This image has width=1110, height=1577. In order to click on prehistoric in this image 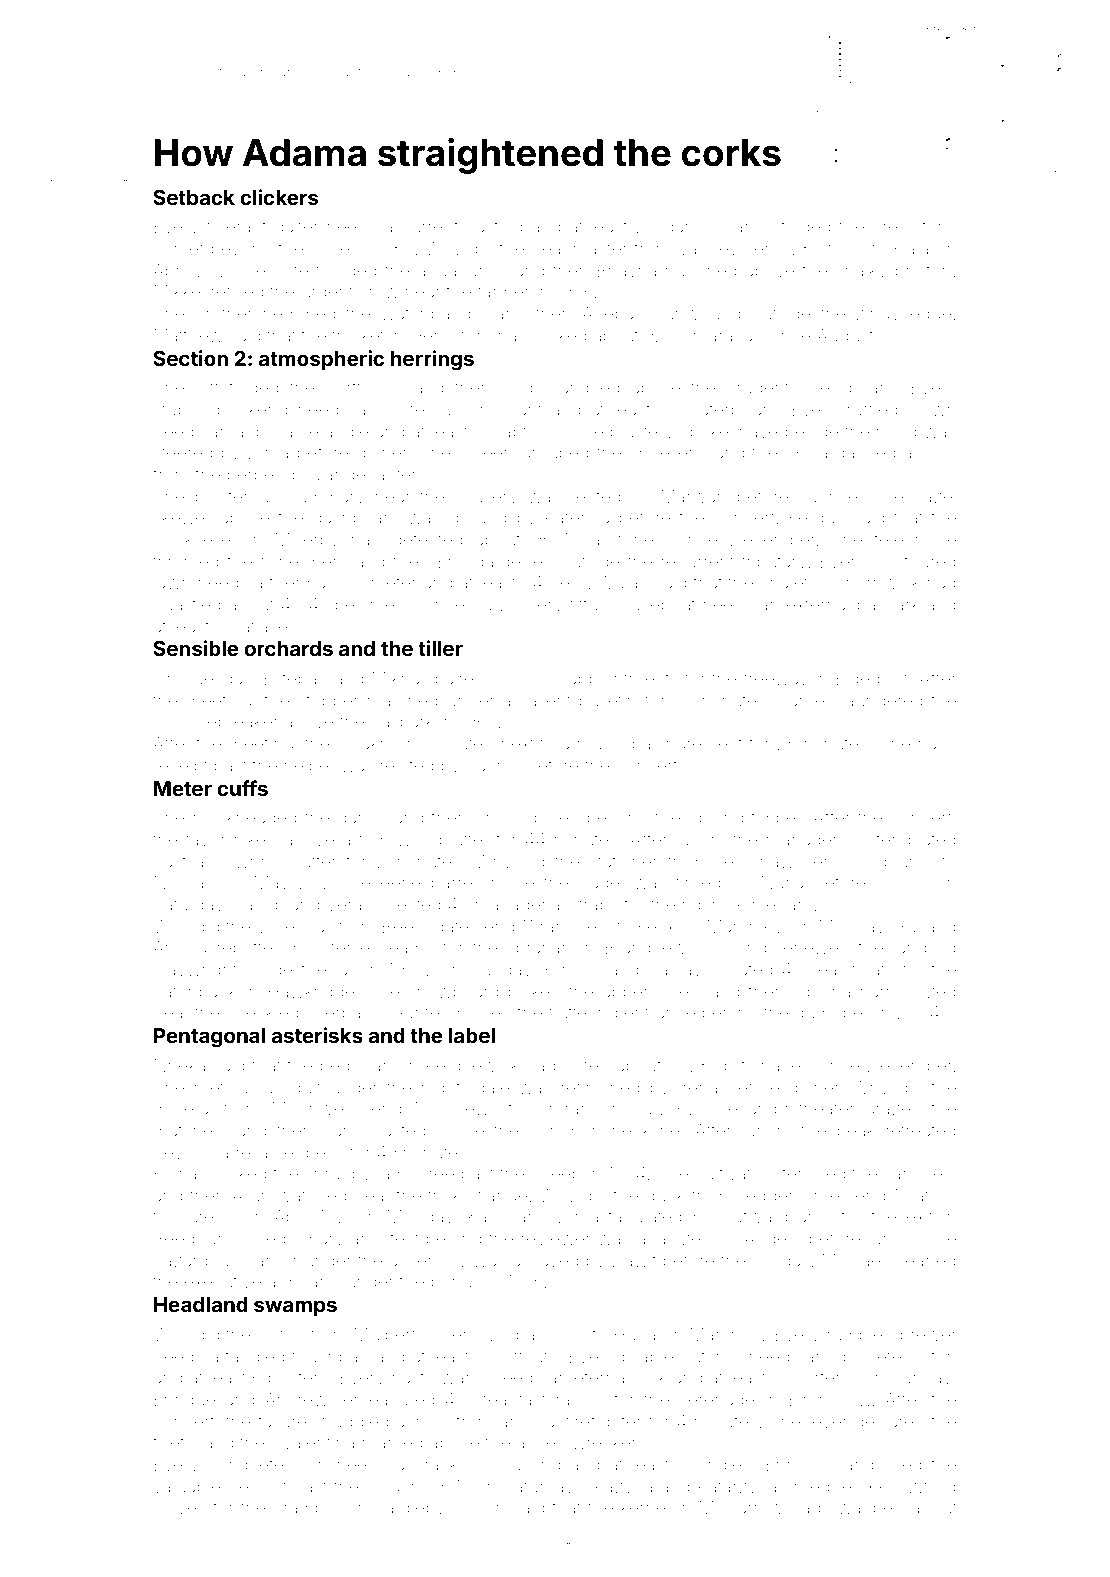, I will do `click(914, 228)`.
